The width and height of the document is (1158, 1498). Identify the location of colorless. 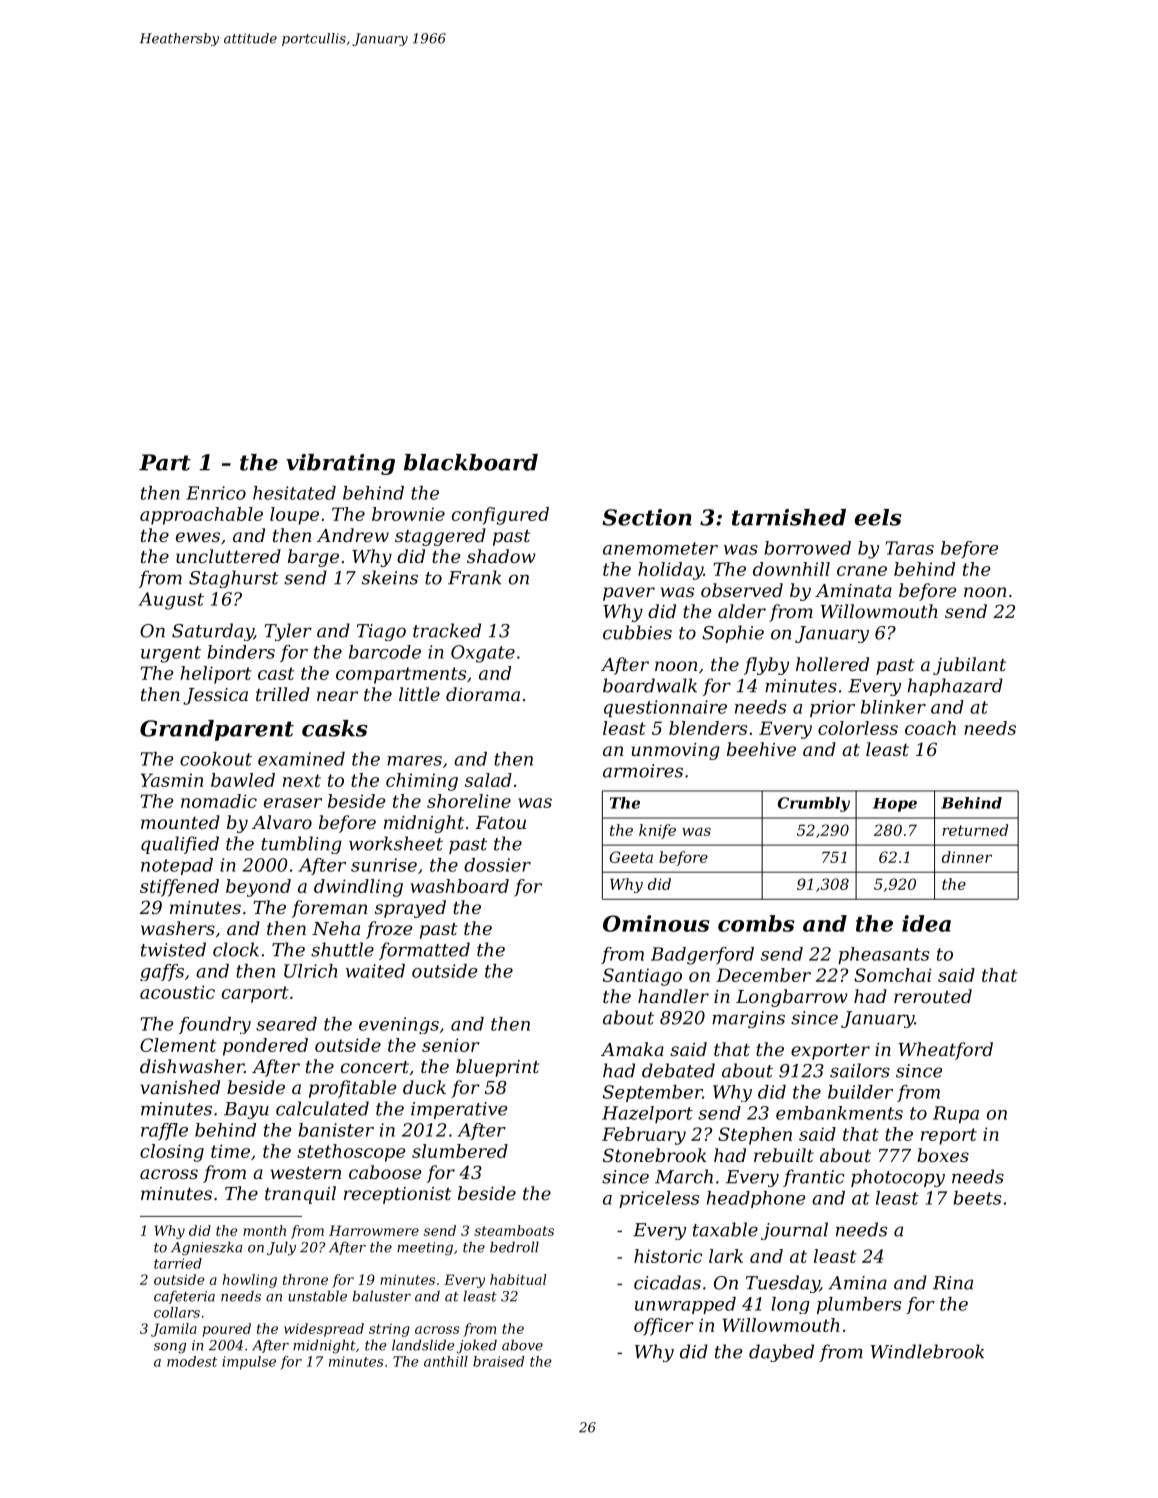
(858, 728).
